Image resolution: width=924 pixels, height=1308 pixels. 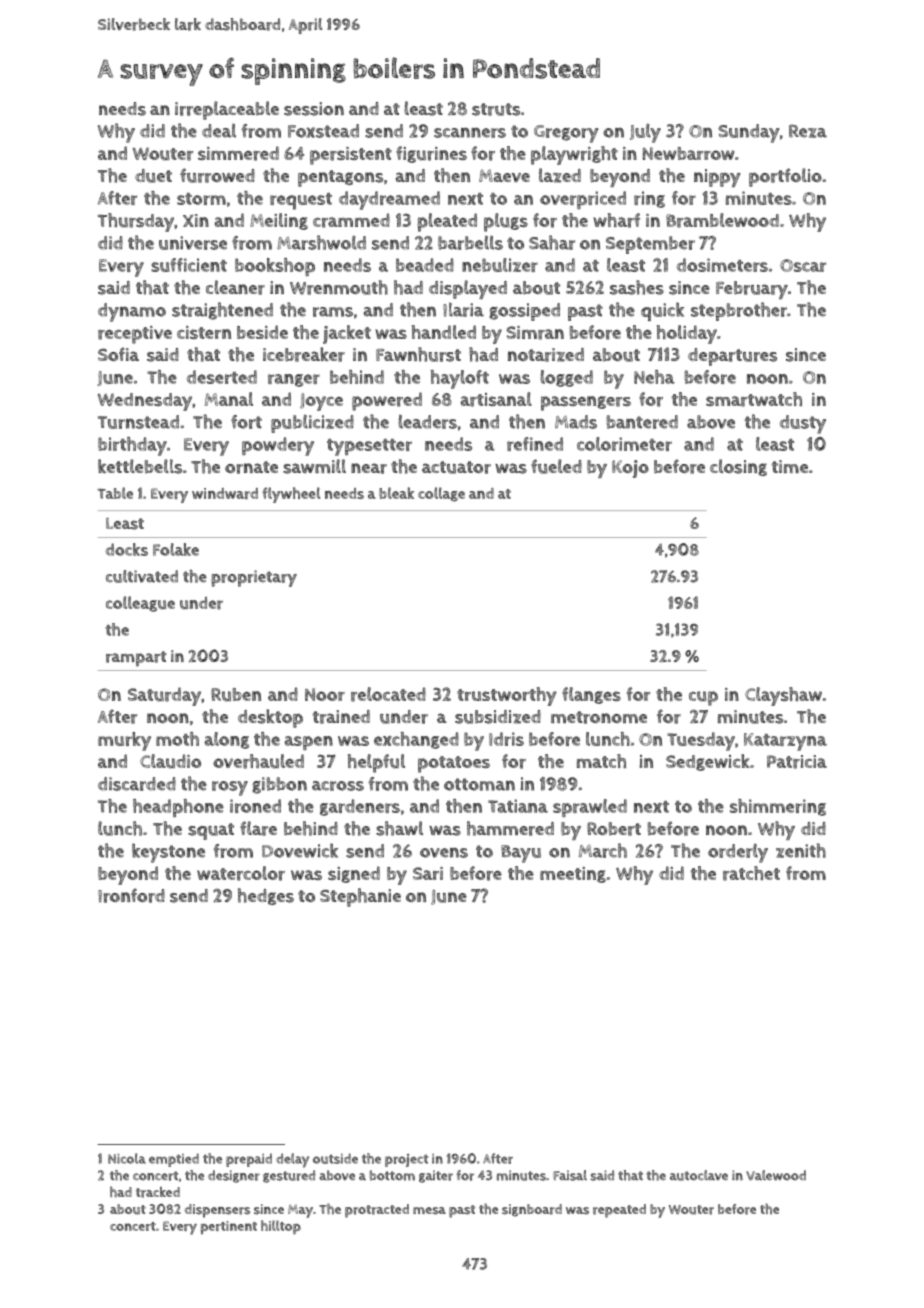 I want to click on Sunday, so click(x=748, y=133).
